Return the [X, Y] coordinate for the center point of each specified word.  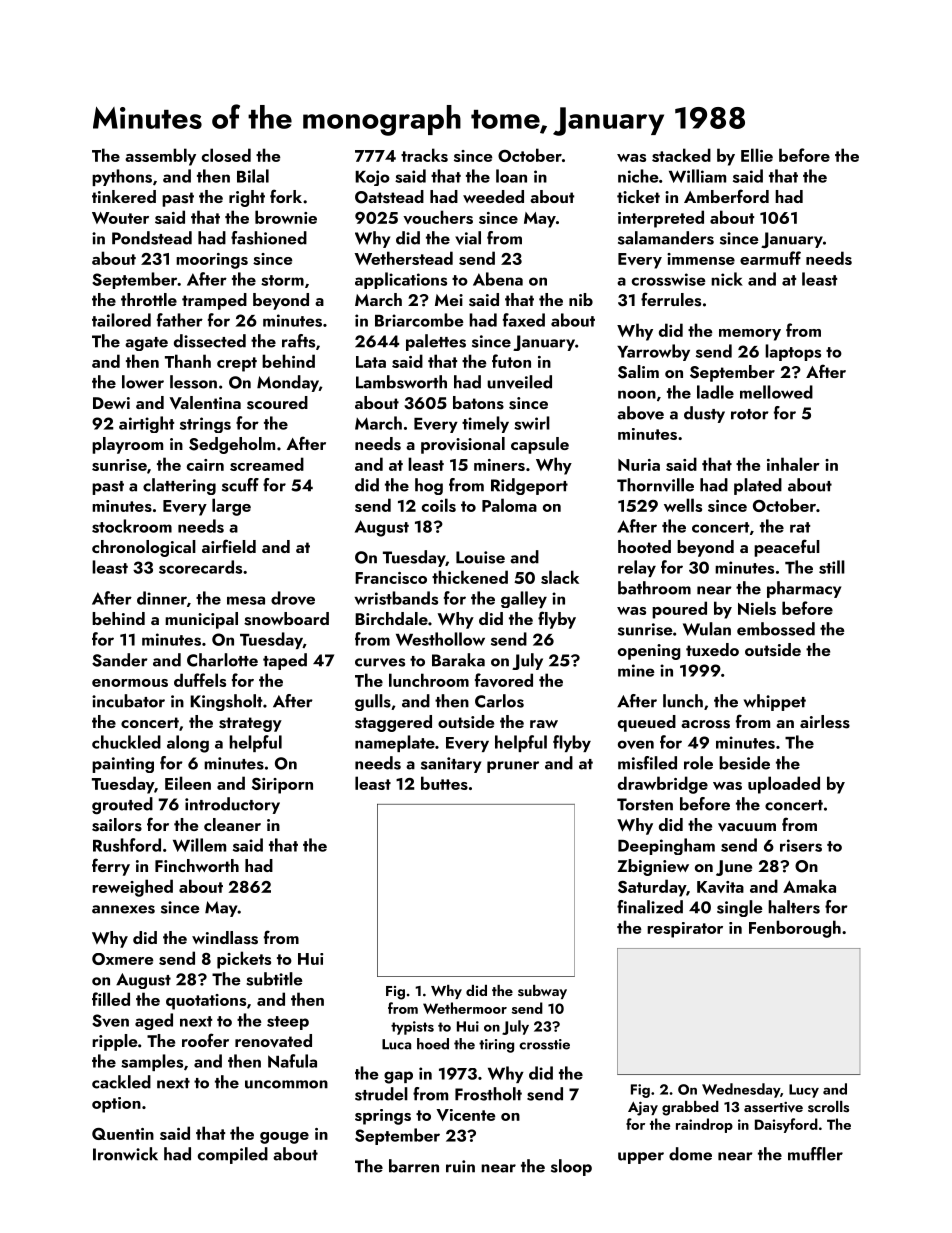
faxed [524, 320]
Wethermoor [465, 1008]
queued [647, 723]
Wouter [120, 218]
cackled [121, 1082]
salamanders [666, 238]
